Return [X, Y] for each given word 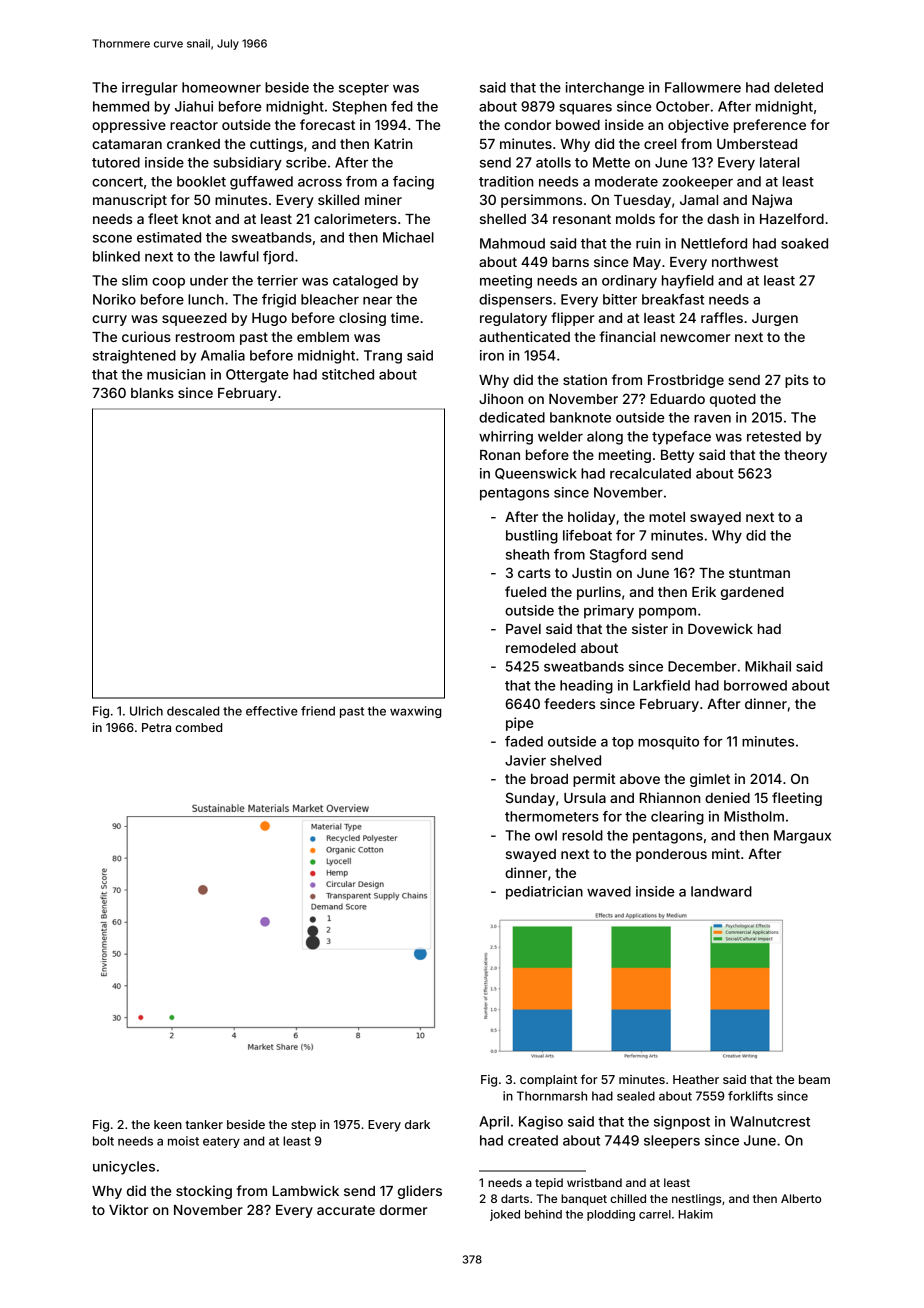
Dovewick [720, 628]
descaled [193, 711]
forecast [327, 124]
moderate [626, 181]
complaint [548, 1081]
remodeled [541, 648]
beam [814, 1079]
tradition [506, 181]
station [585, 379]
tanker [204, 1124]
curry [109, 320]
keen [168, 1124]
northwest [745, 262]
